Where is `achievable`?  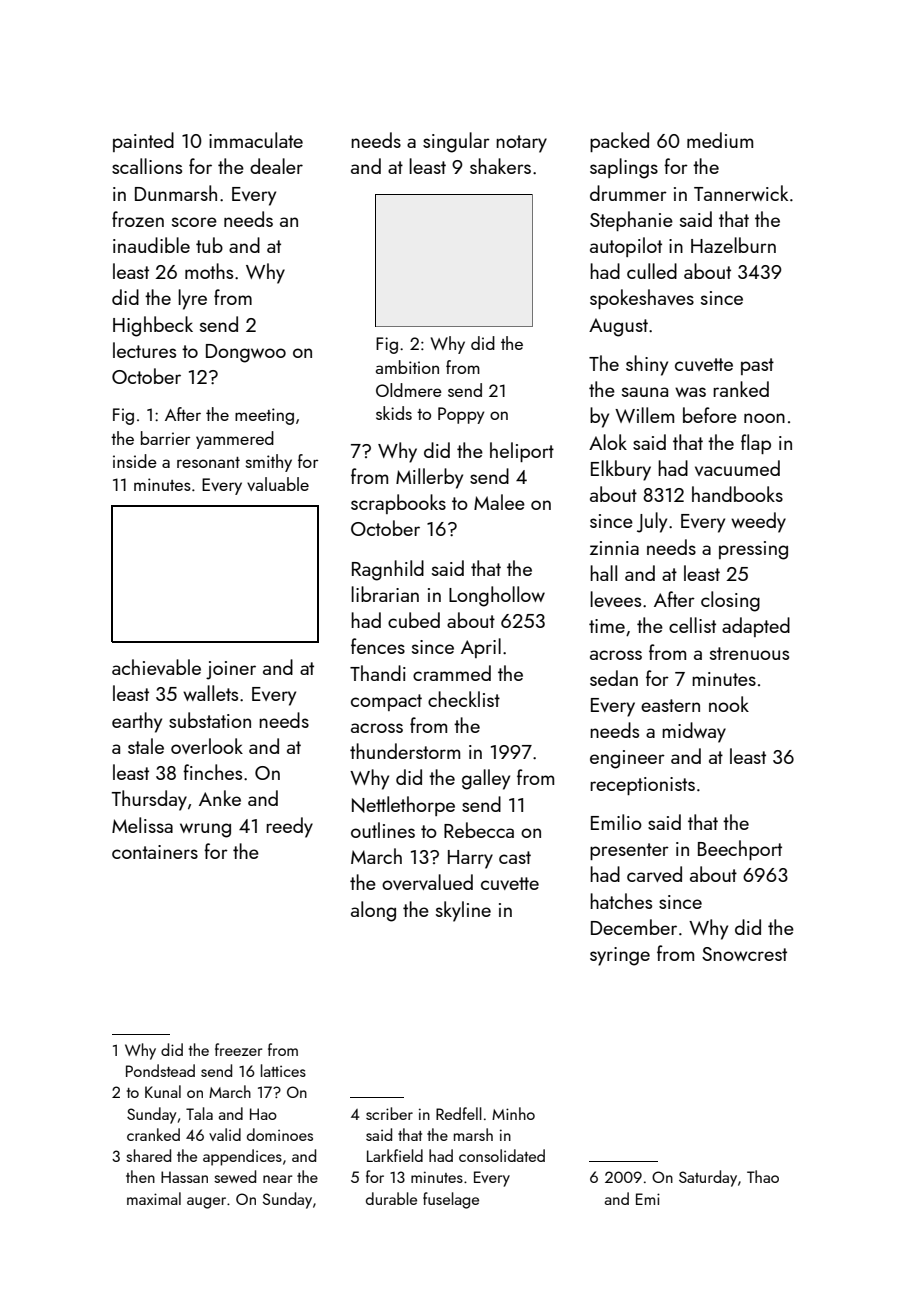
achievable is located at coordinates (156, 667).
